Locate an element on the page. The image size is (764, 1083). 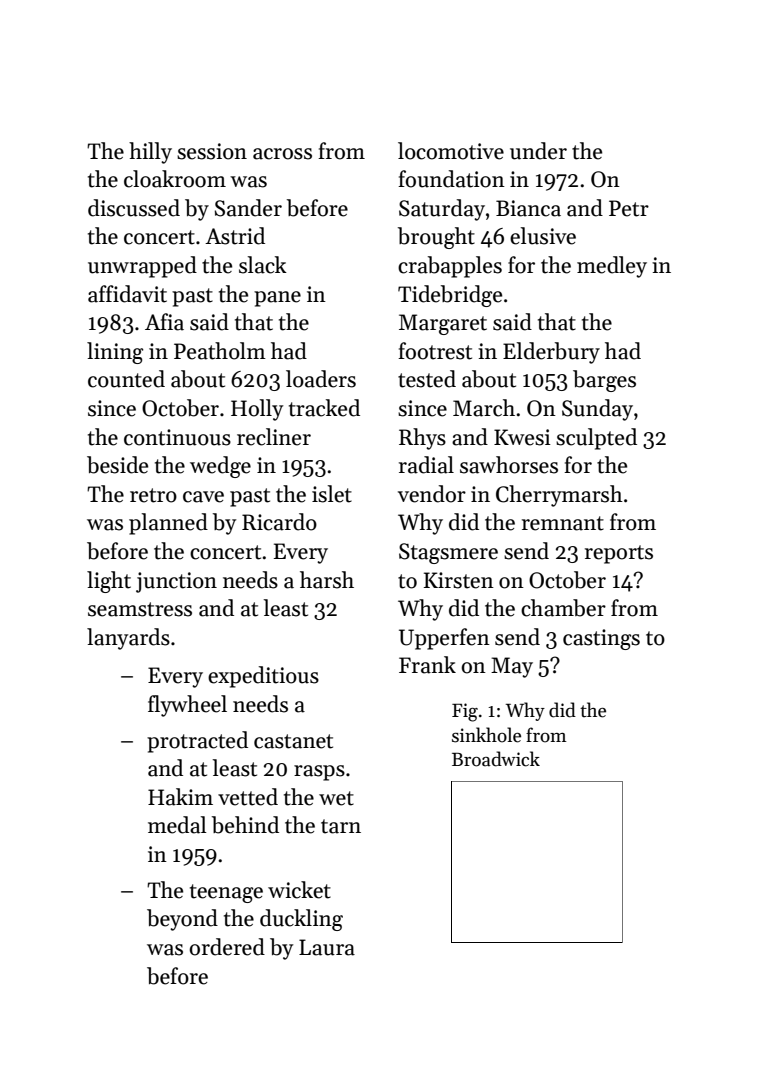
wicket is located at coordinates (299, 890).
